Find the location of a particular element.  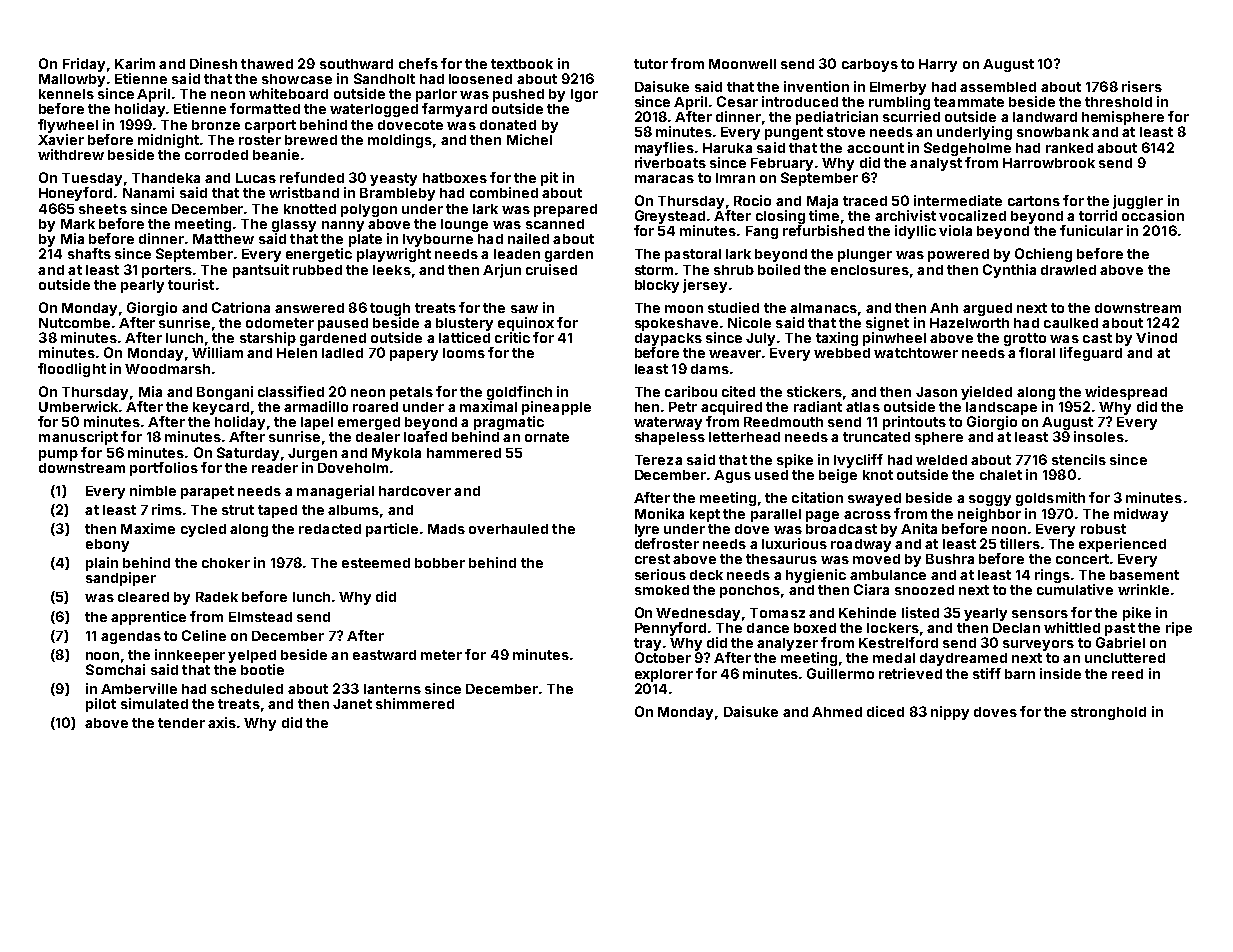

Vinod is located at coordinates (1156, 337).
